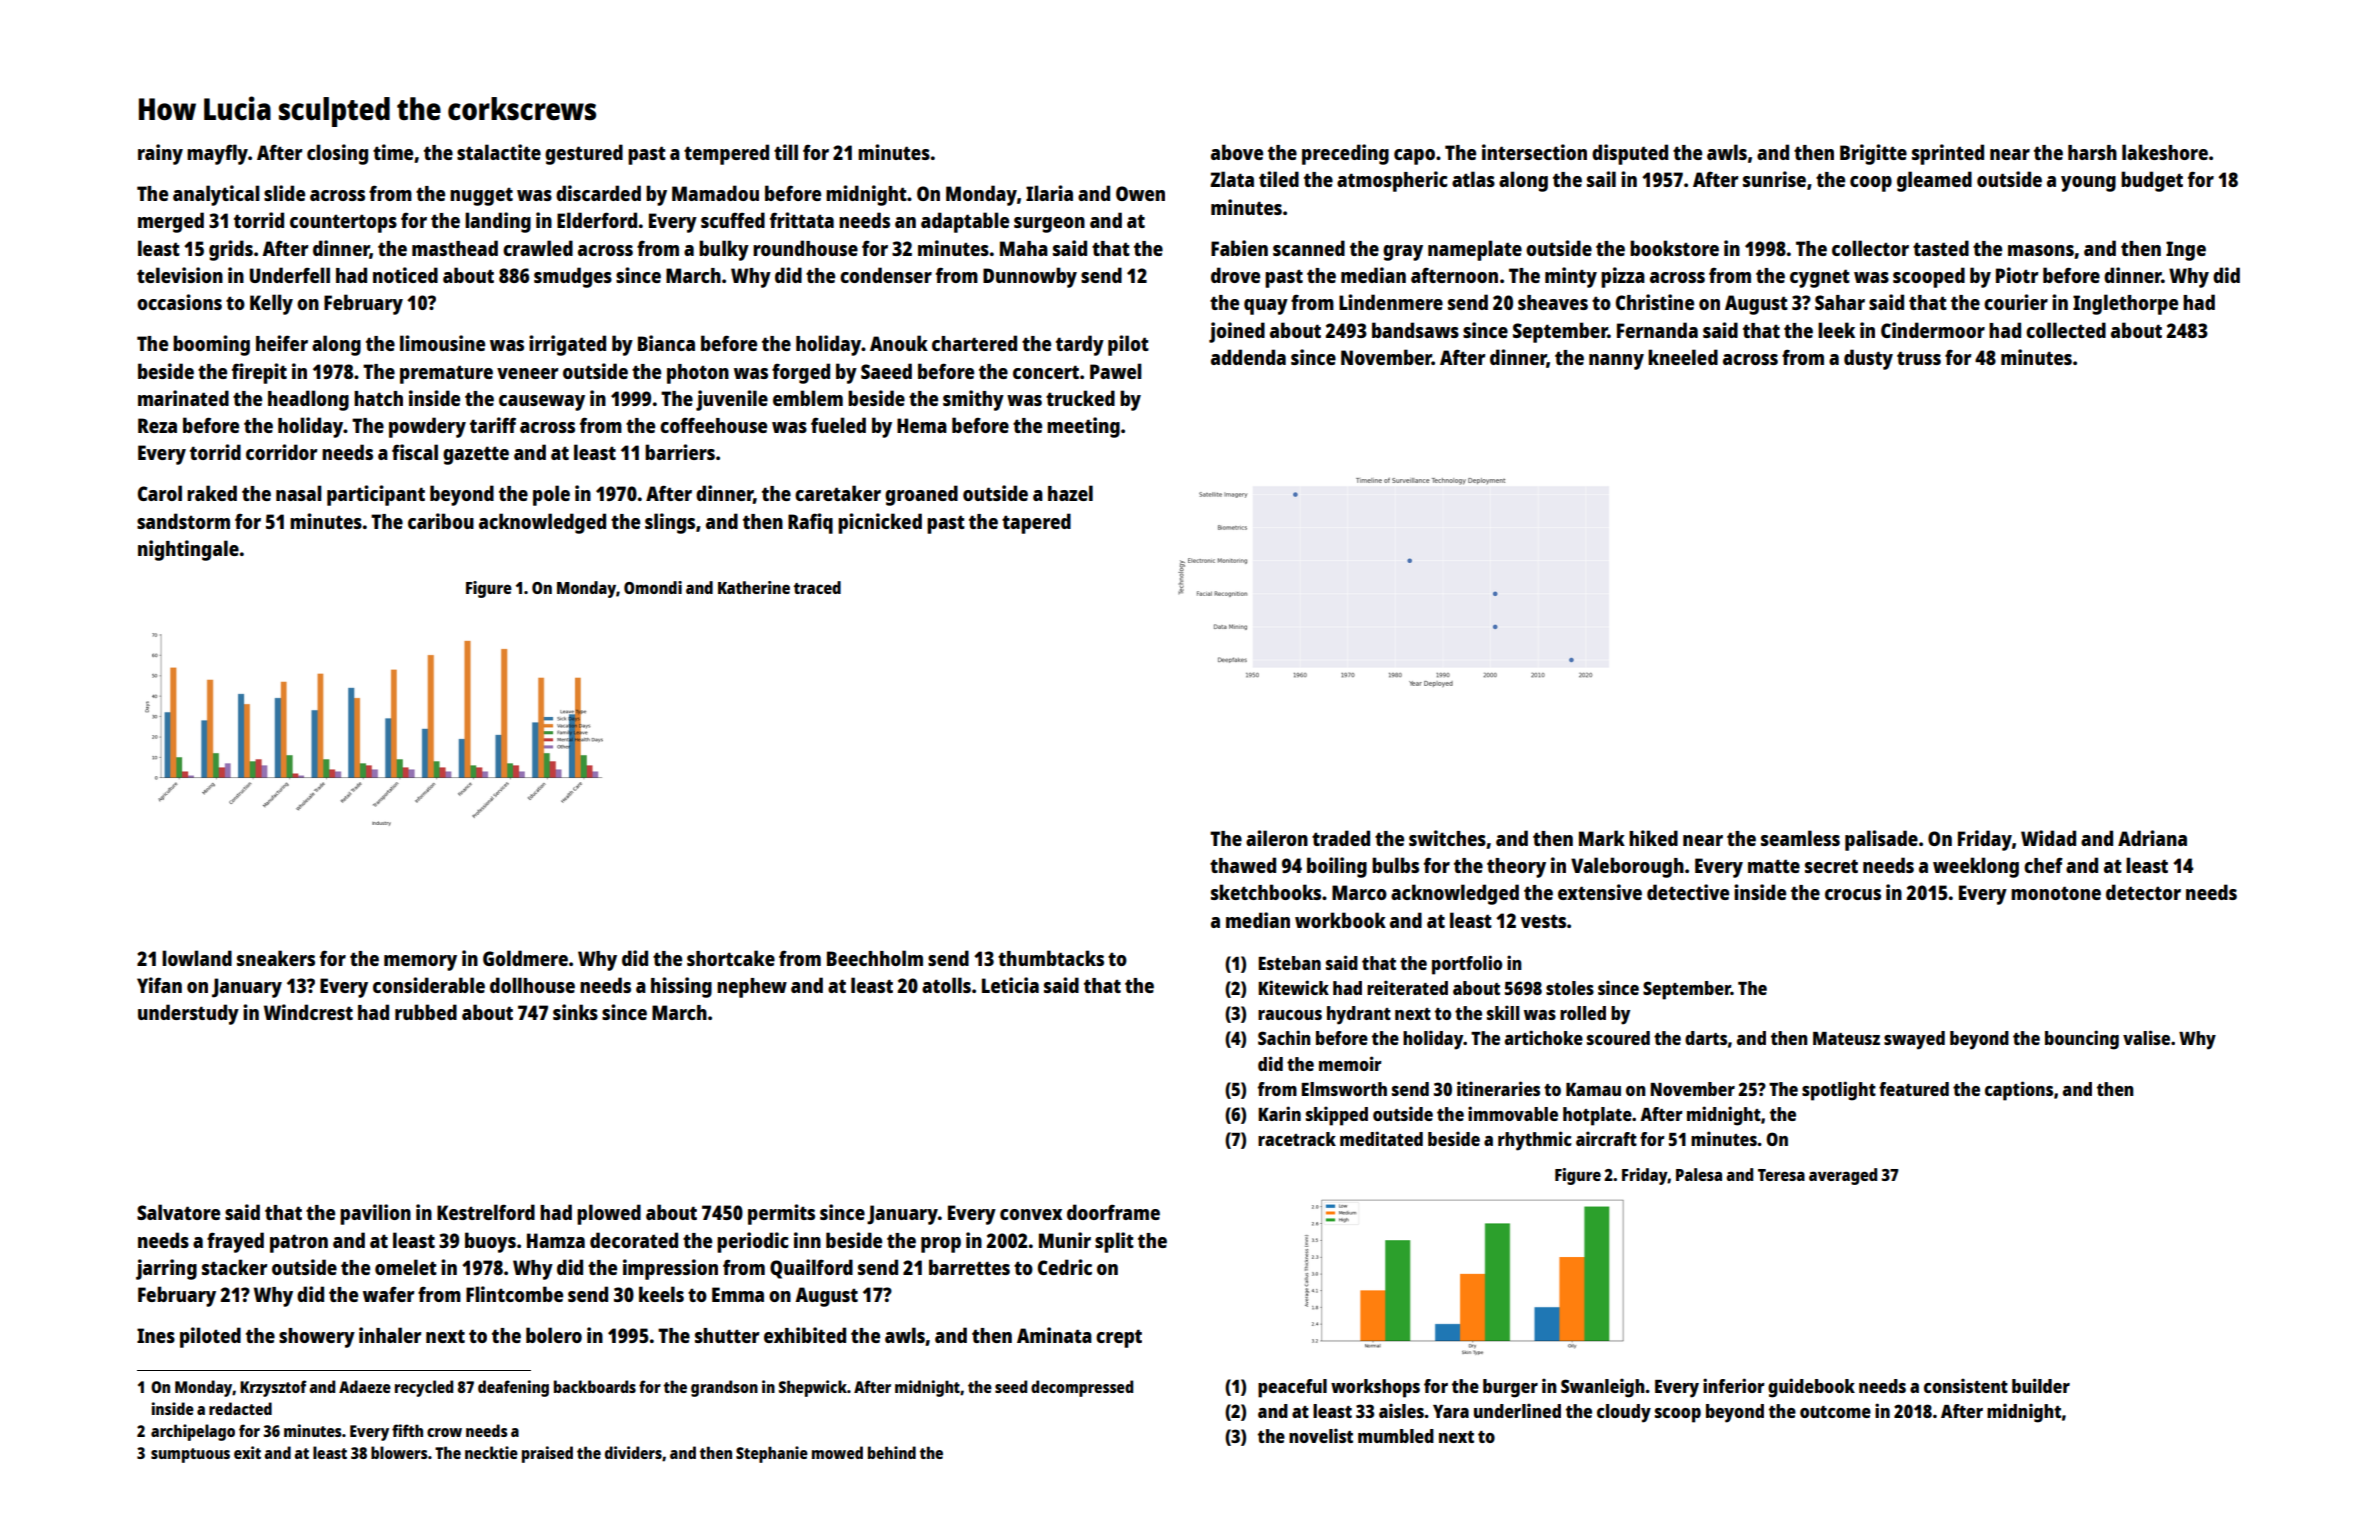  I want to click on featured, so click(1914, 1089).
